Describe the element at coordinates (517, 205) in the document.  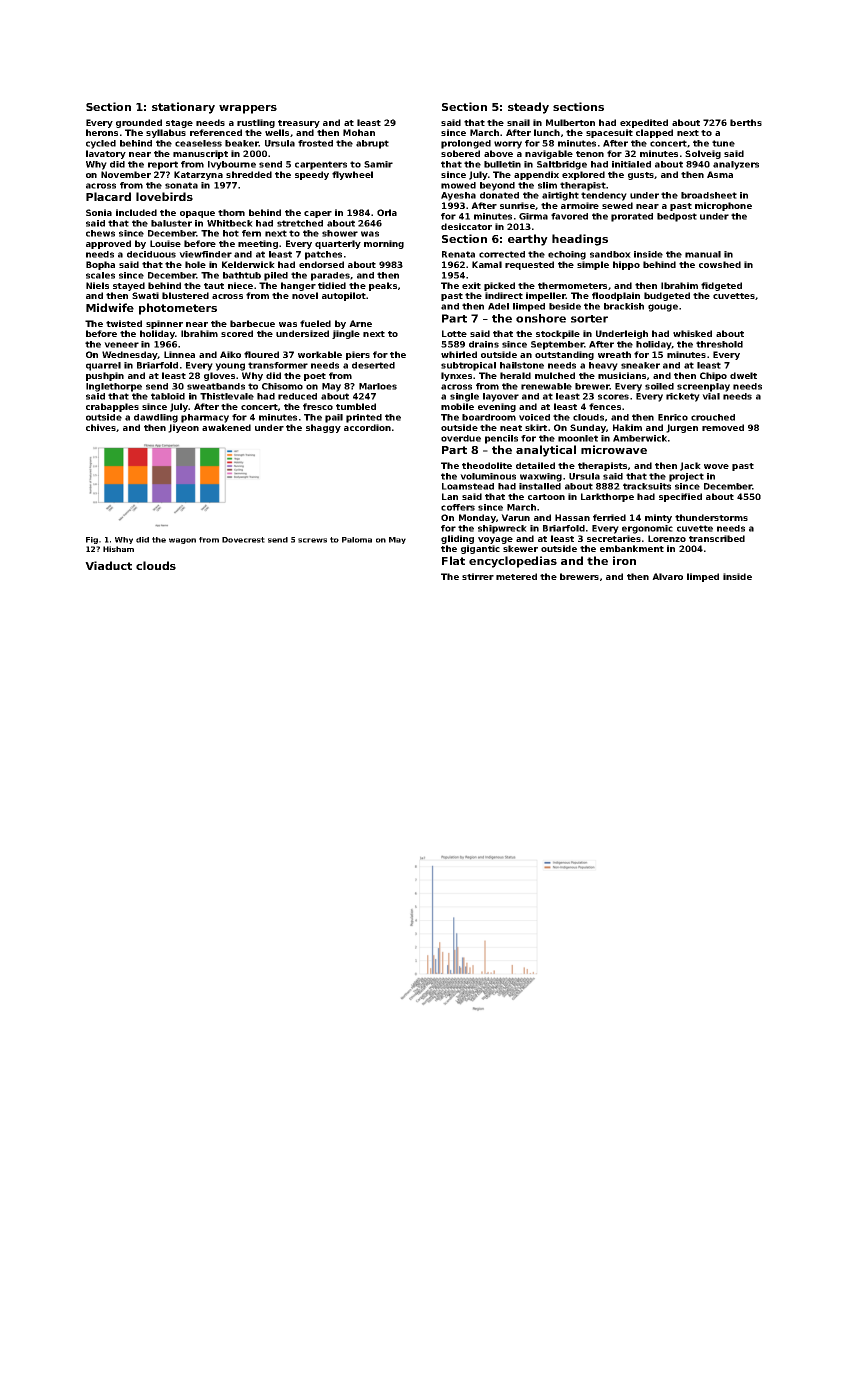
I see `sunrise` at that location.
